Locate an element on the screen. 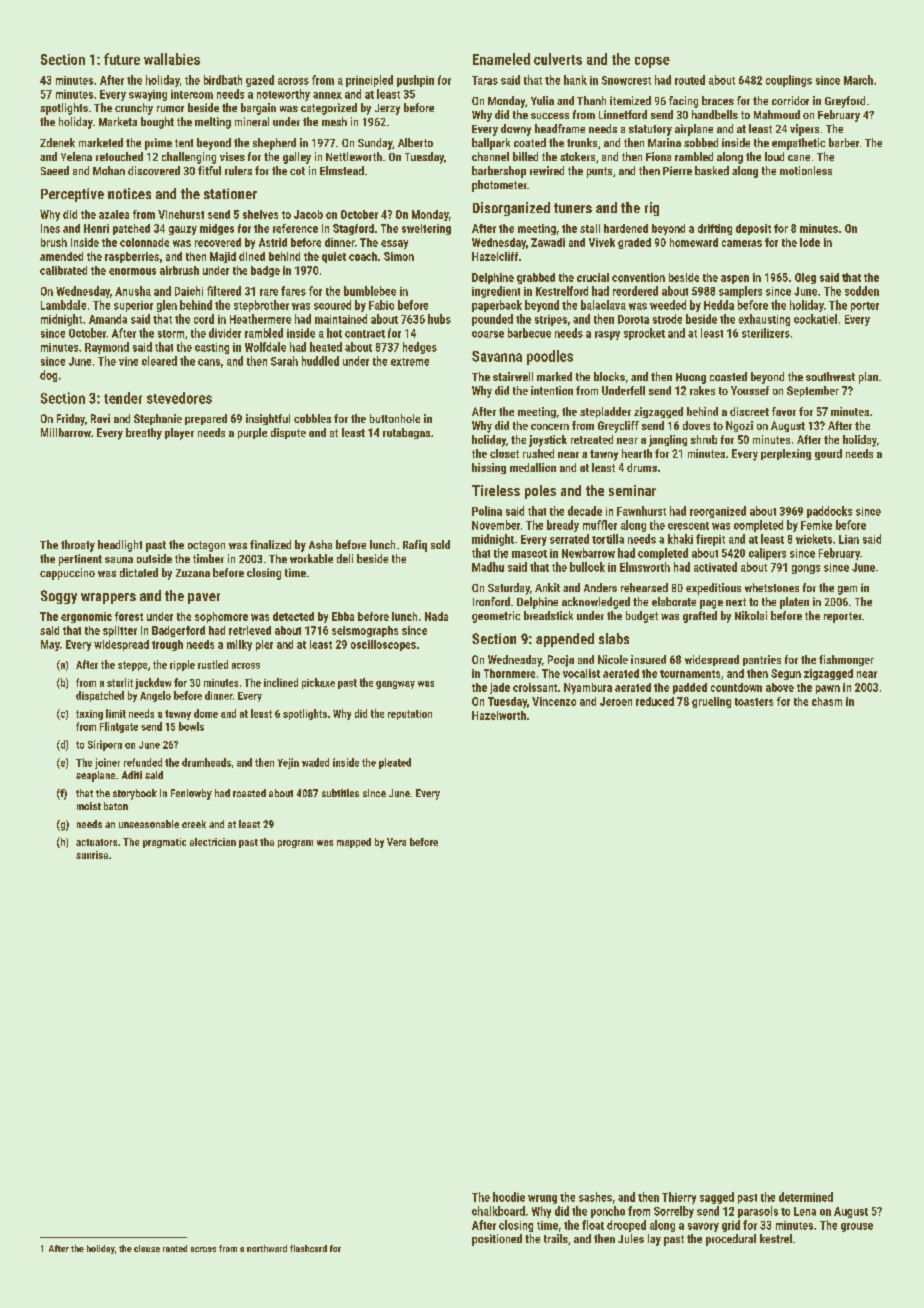  copse is located at coordinates (652, 62).
